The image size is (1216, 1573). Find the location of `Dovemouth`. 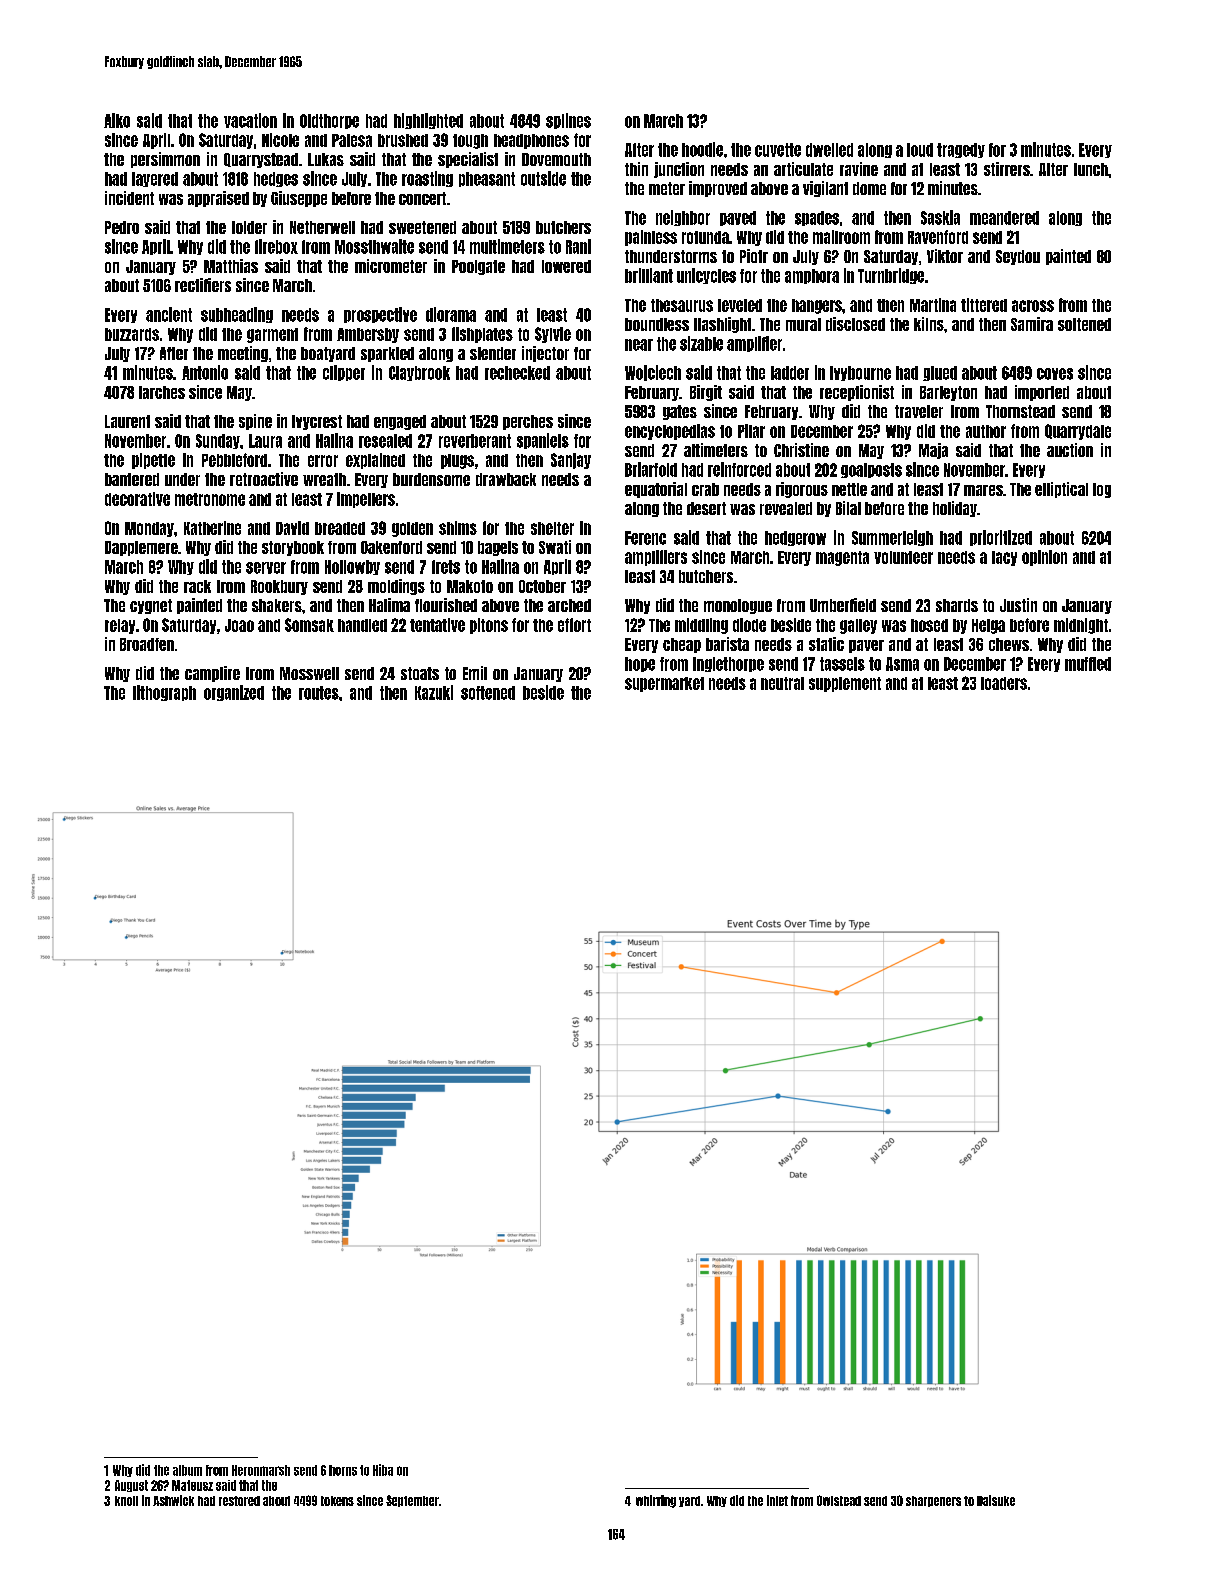

Dovemouth is located at coordinates (556, 159).
